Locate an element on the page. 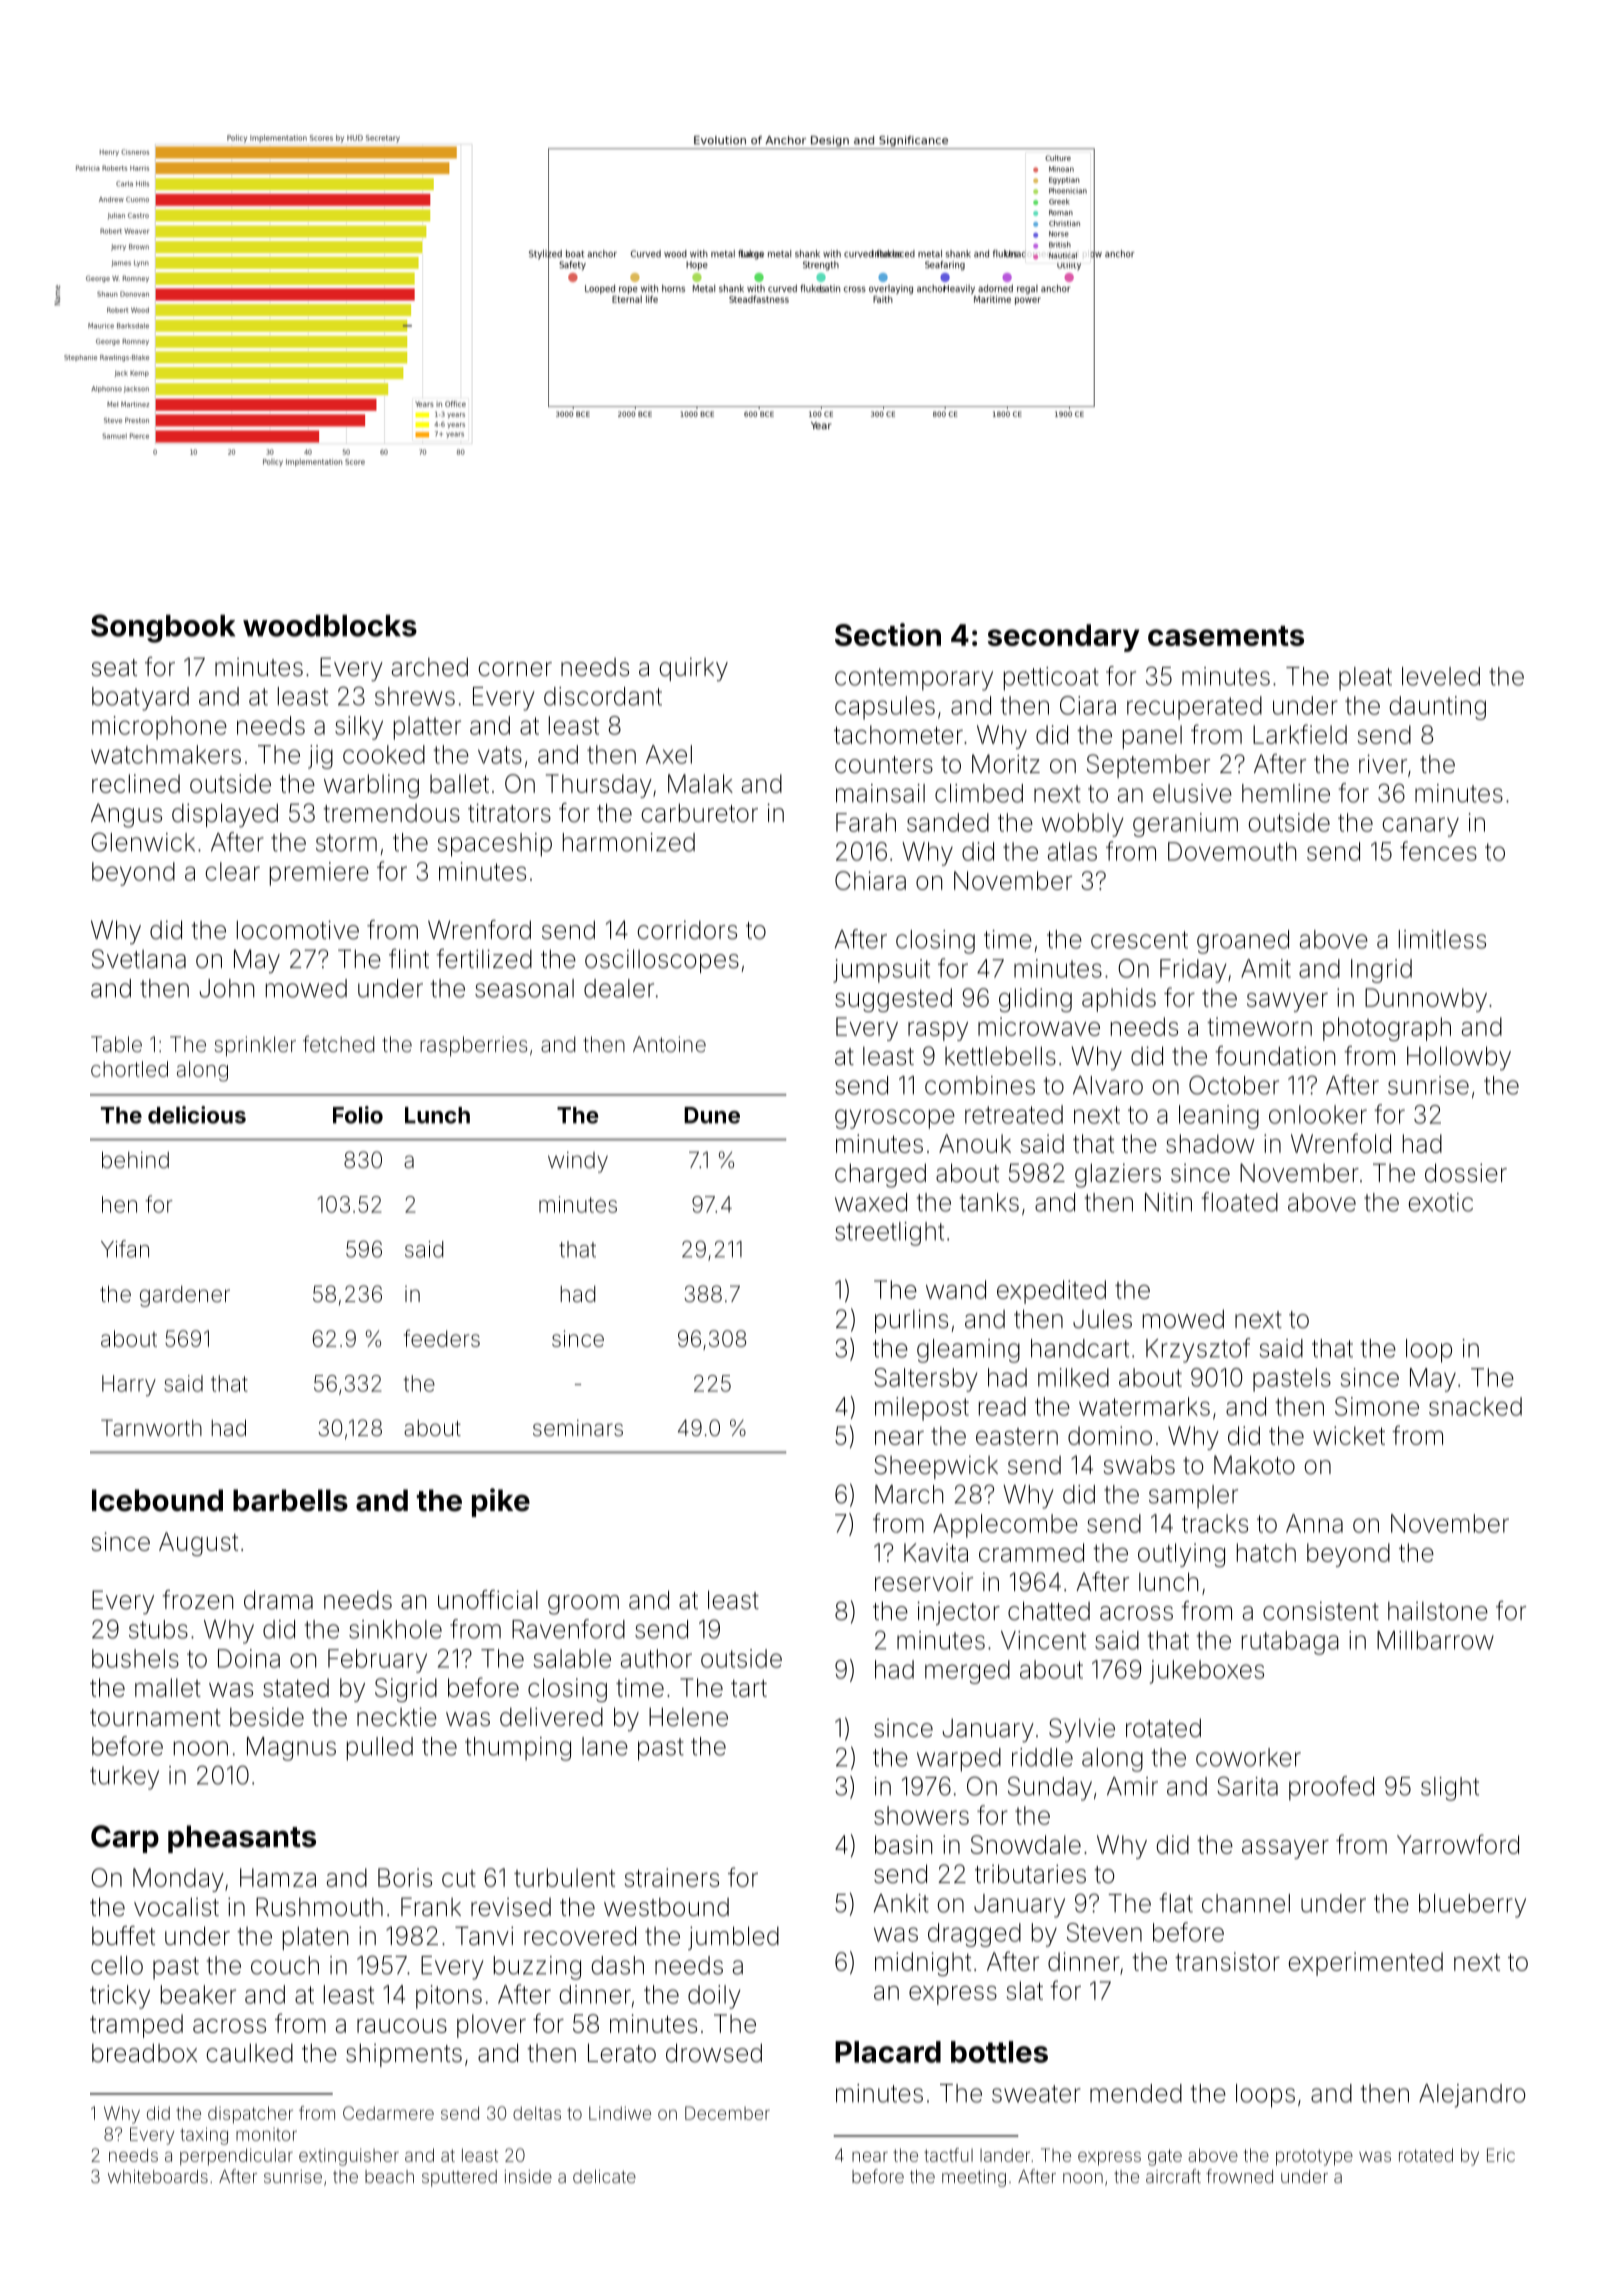 The height and width of the image is (2292, 1620). casements is located at coordinates (1226, 636).
